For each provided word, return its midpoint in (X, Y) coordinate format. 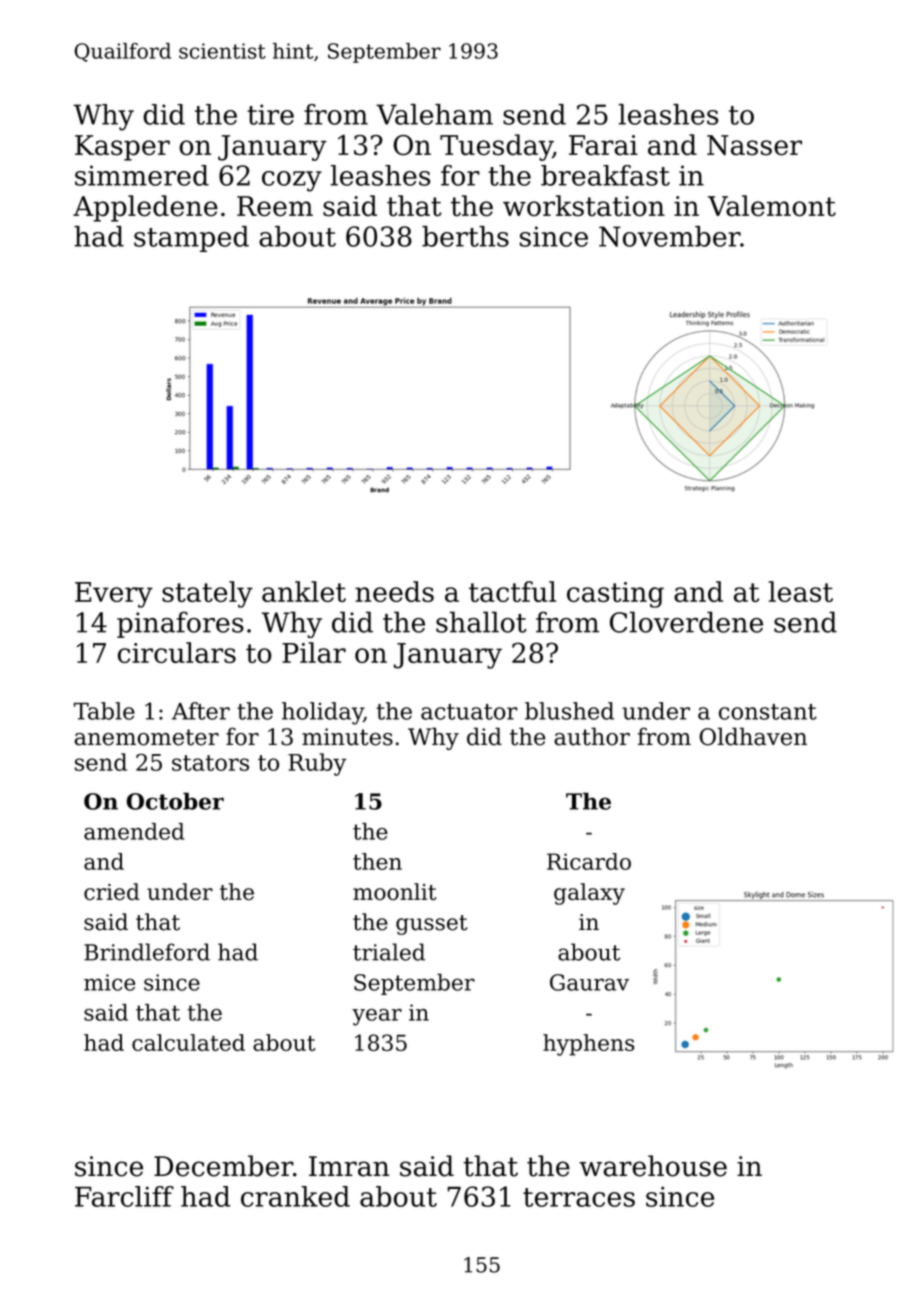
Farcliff (124, 1196)
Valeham (434, 114)
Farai (603, 145)
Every (114, 595)
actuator (469, 712)
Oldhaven (753, 736)
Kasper (122, 148)
